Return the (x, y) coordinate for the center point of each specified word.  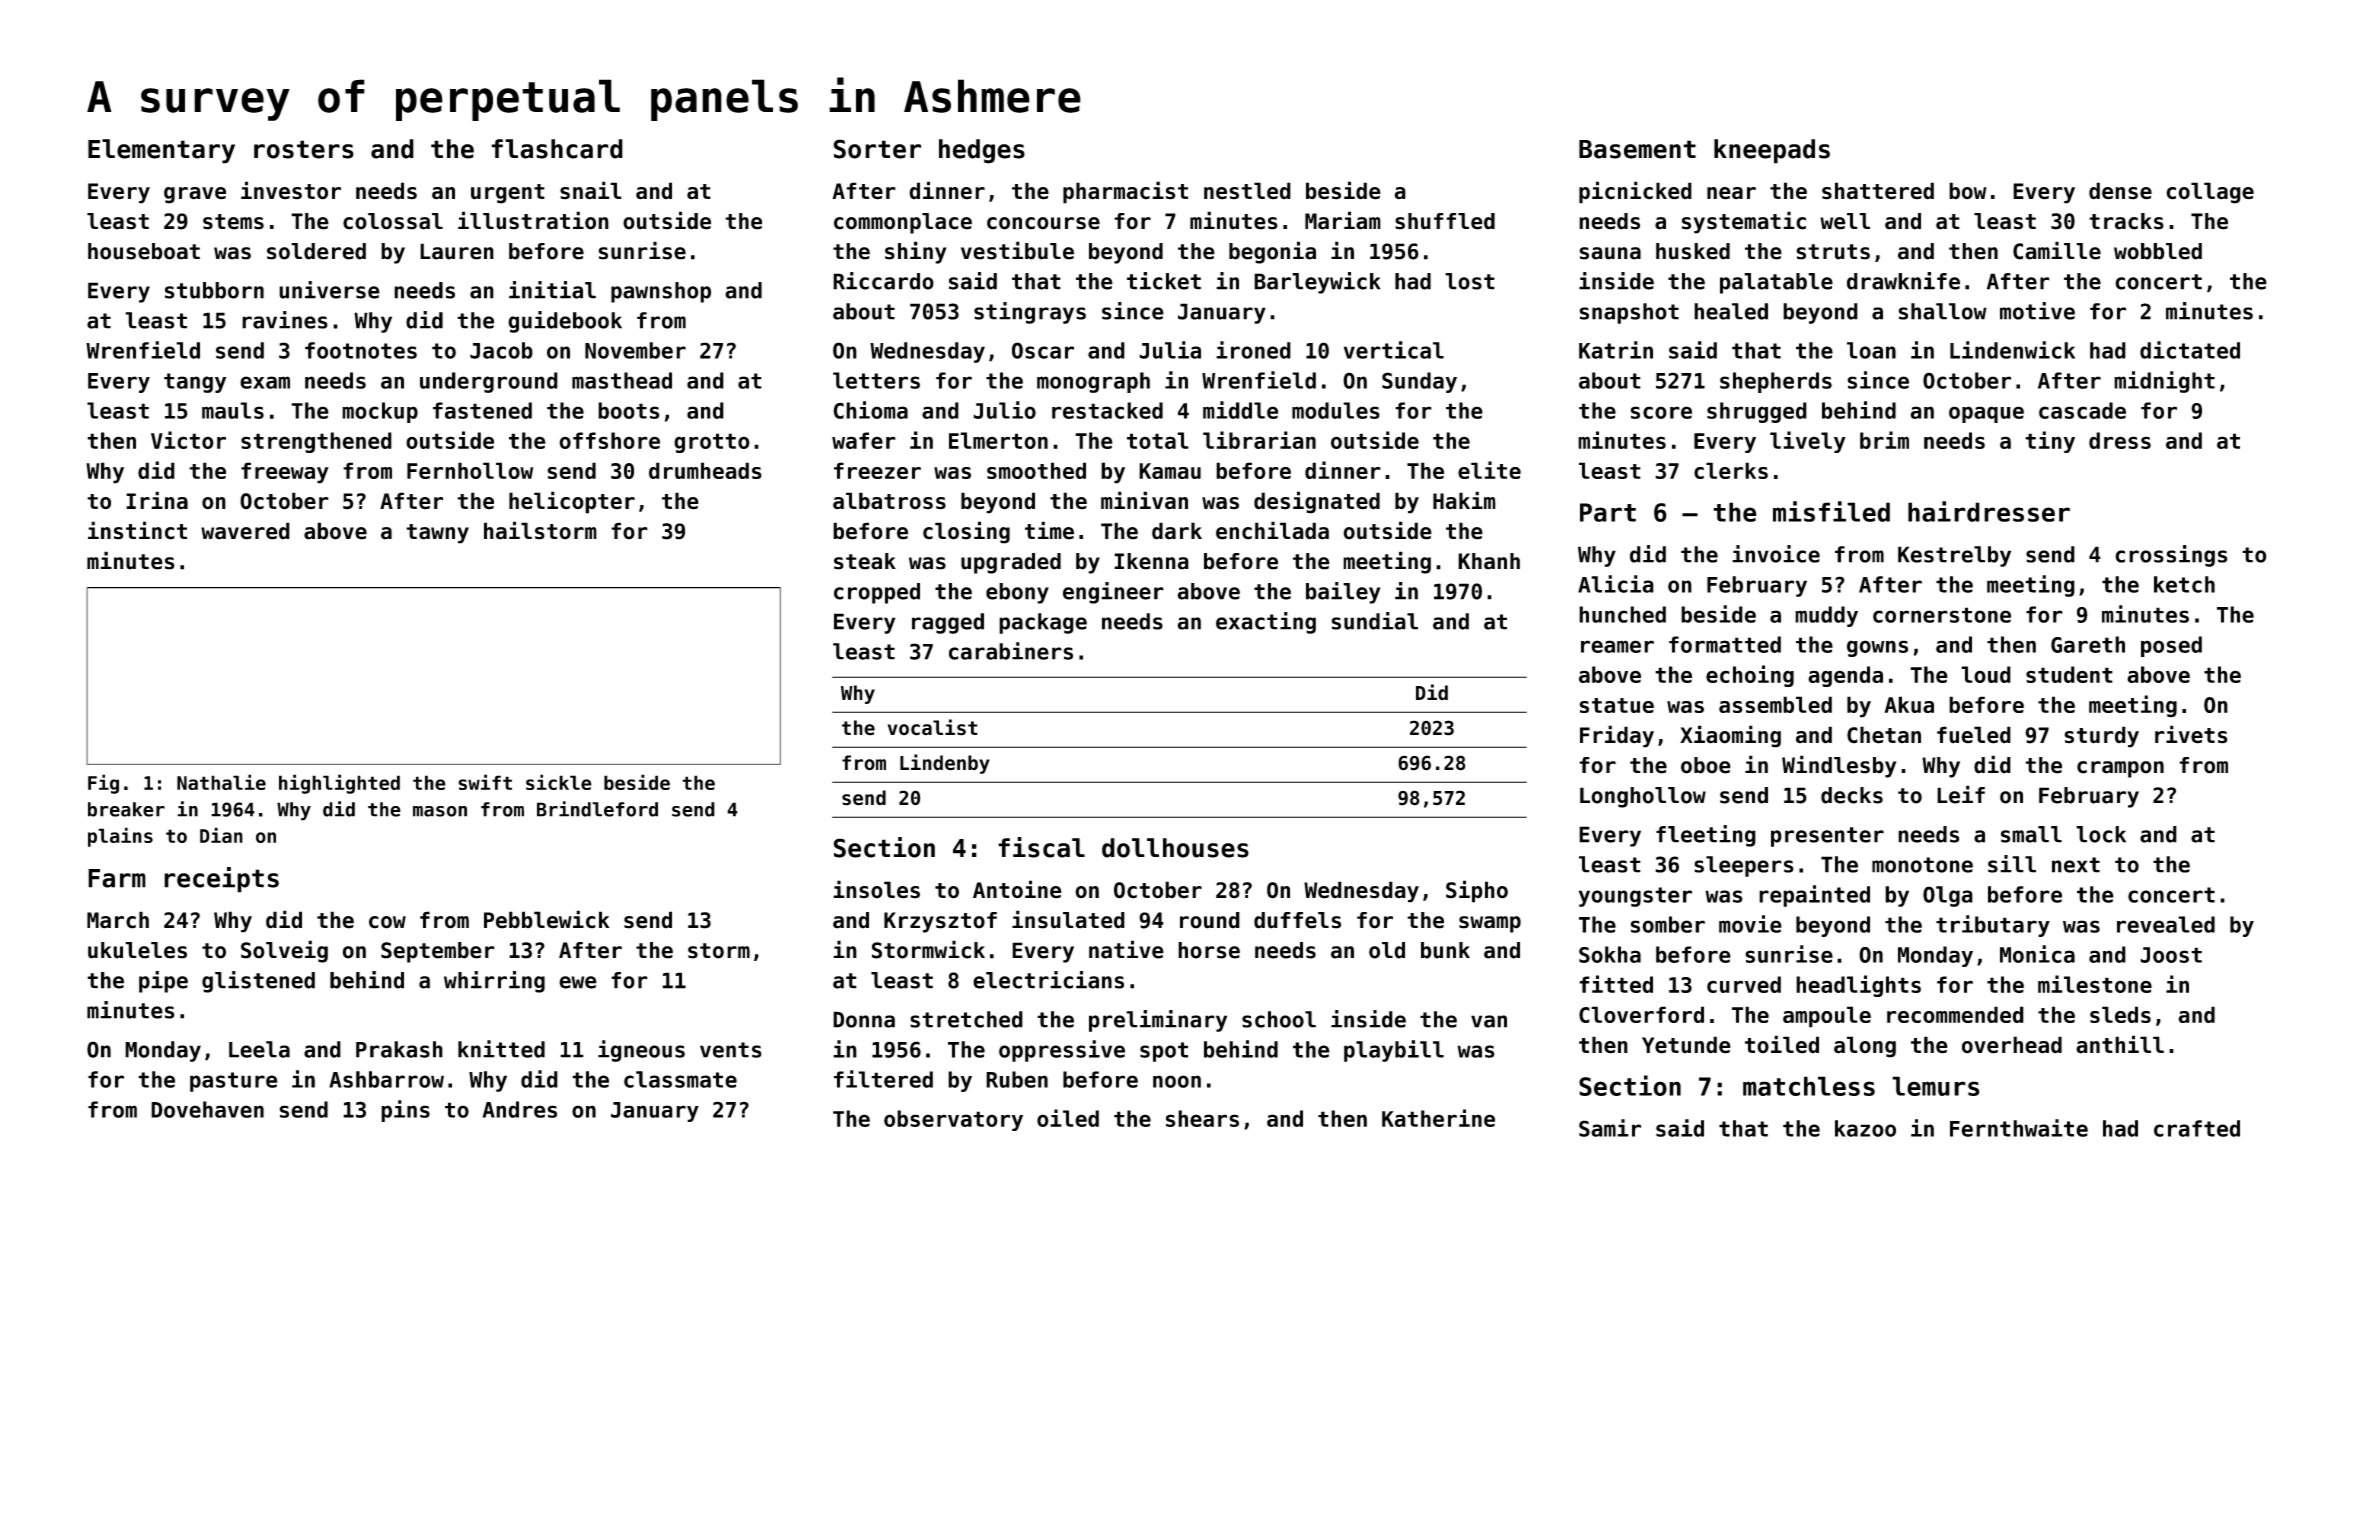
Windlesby (1839, 766)
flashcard (557, 149)
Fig (103, 784)
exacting (1266, 623)
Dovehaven (207, 1109)
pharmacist (1125, 192)
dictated (2190, 350)
